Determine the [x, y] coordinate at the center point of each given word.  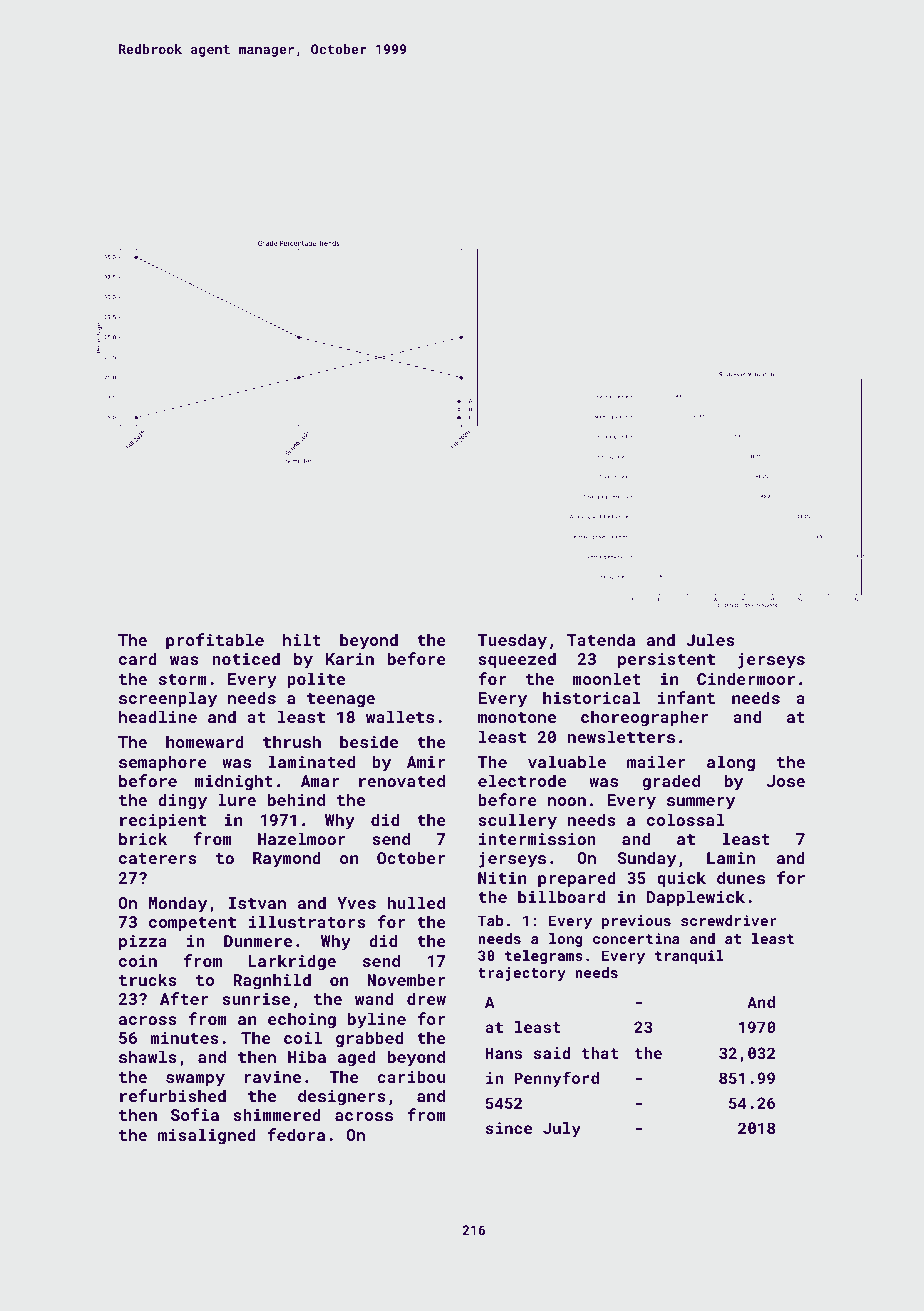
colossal [686, 819]
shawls [148, 1056]
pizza [143, 943]
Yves [356, 903]
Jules [711, 639]
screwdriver [729, 920]
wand [374, 998]
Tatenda [601, 639]
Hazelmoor [302, 838]
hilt [302, 639]
